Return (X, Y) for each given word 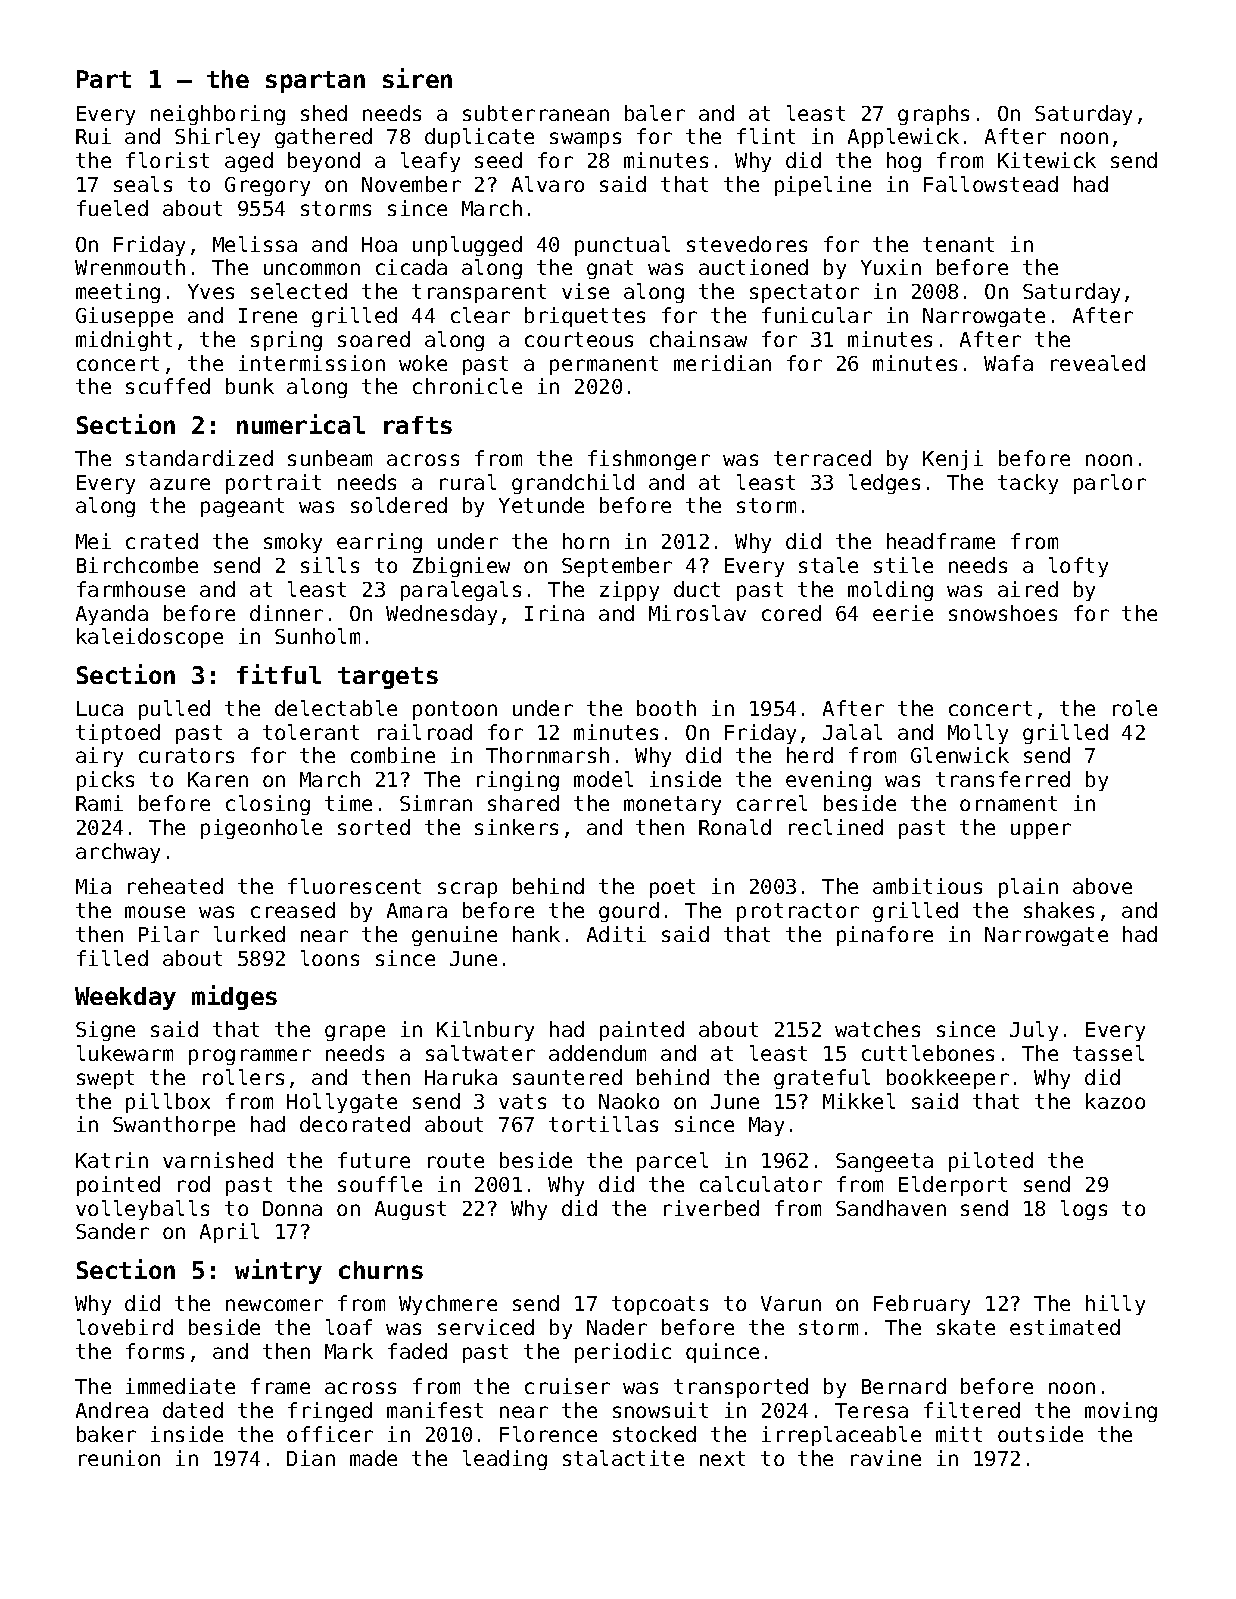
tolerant (311, 732)
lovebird (125, 1327)
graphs (933, 115)
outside (1040, 1434)
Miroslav (697, 613)
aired (1028, 589)
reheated (175, 886)
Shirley (217, 138)
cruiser (567, 1386)
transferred (1003, 779)
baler (655, 113)
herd (810, 755)
